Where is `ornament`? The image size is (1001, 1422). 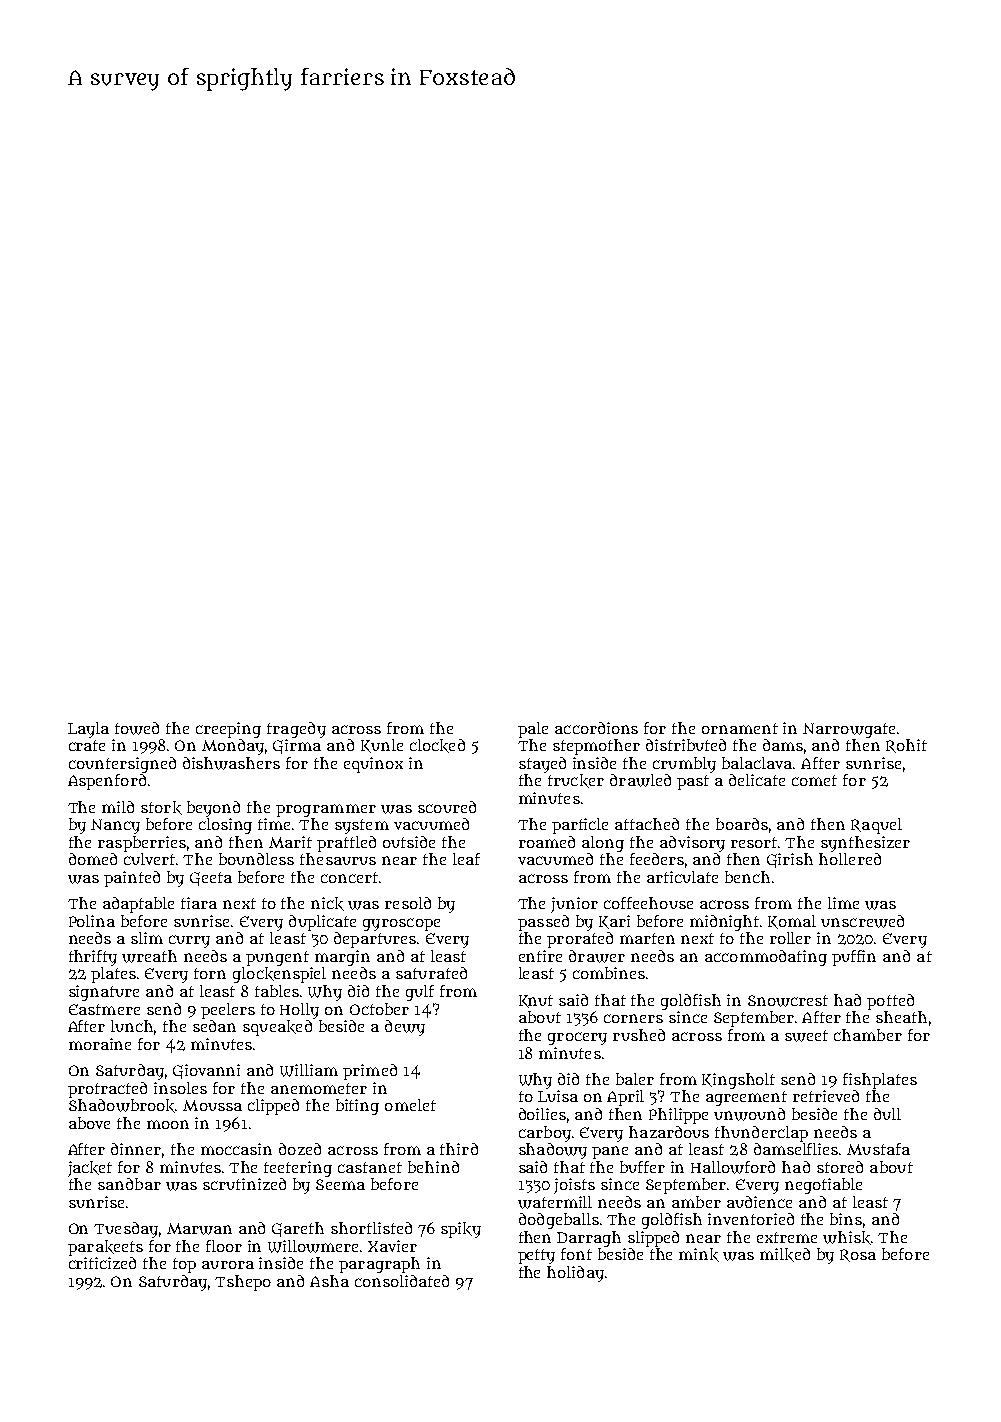 ornament is located at coordinates (740, 728).
